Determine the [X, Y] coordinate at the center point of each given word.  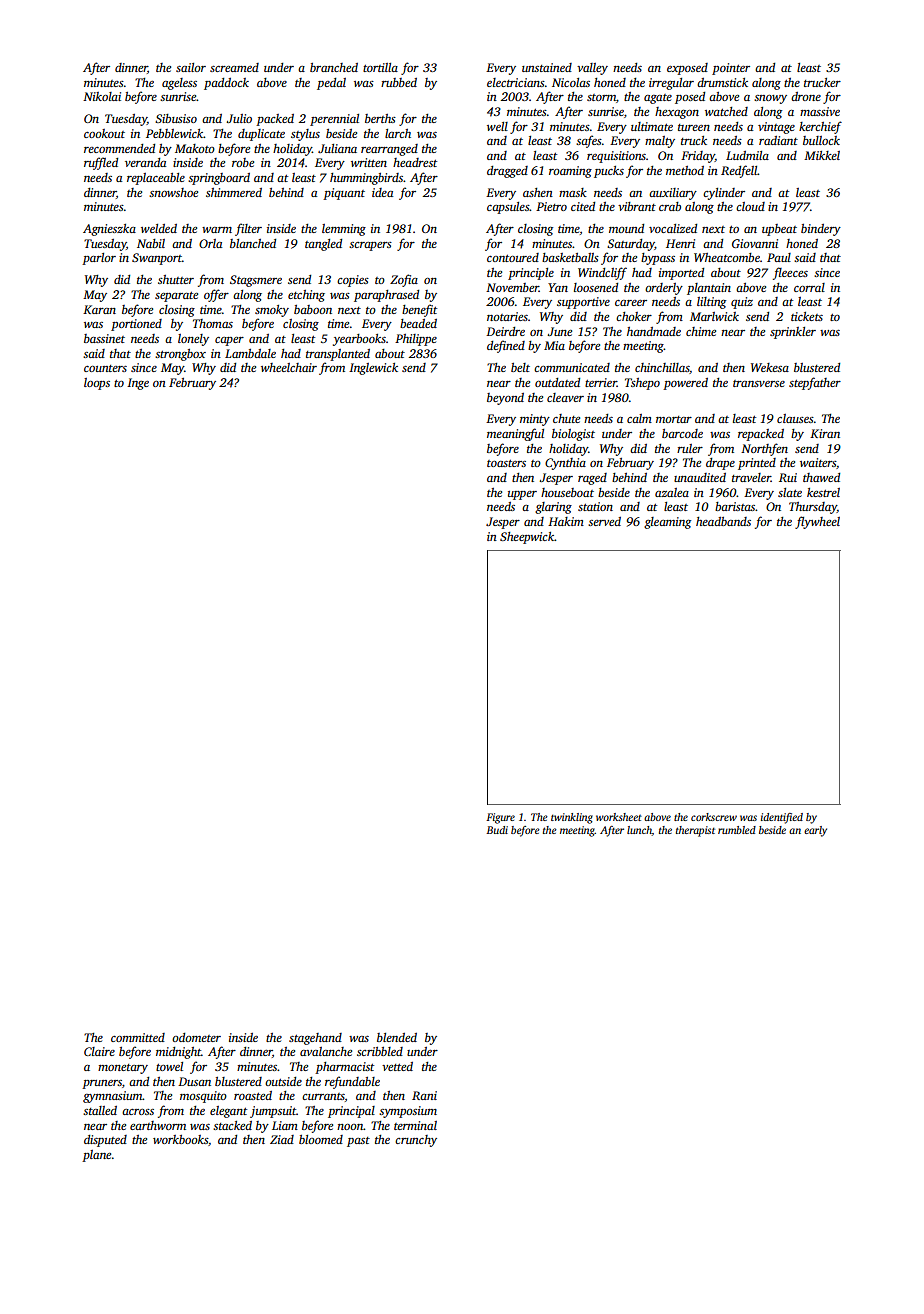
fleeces [790, 273]
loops [97, 384]
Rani [424, 1095]
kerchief [820, 127]
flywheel [817, 522]
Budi [497, 830]
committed [138, 1037]
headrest [415, 162]
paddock [226, 84]
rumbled [737, 830]
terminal [415, 1125]
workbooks [180, 1139]
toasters [506, 463]
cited [583, 206]
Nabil [151, 243]
